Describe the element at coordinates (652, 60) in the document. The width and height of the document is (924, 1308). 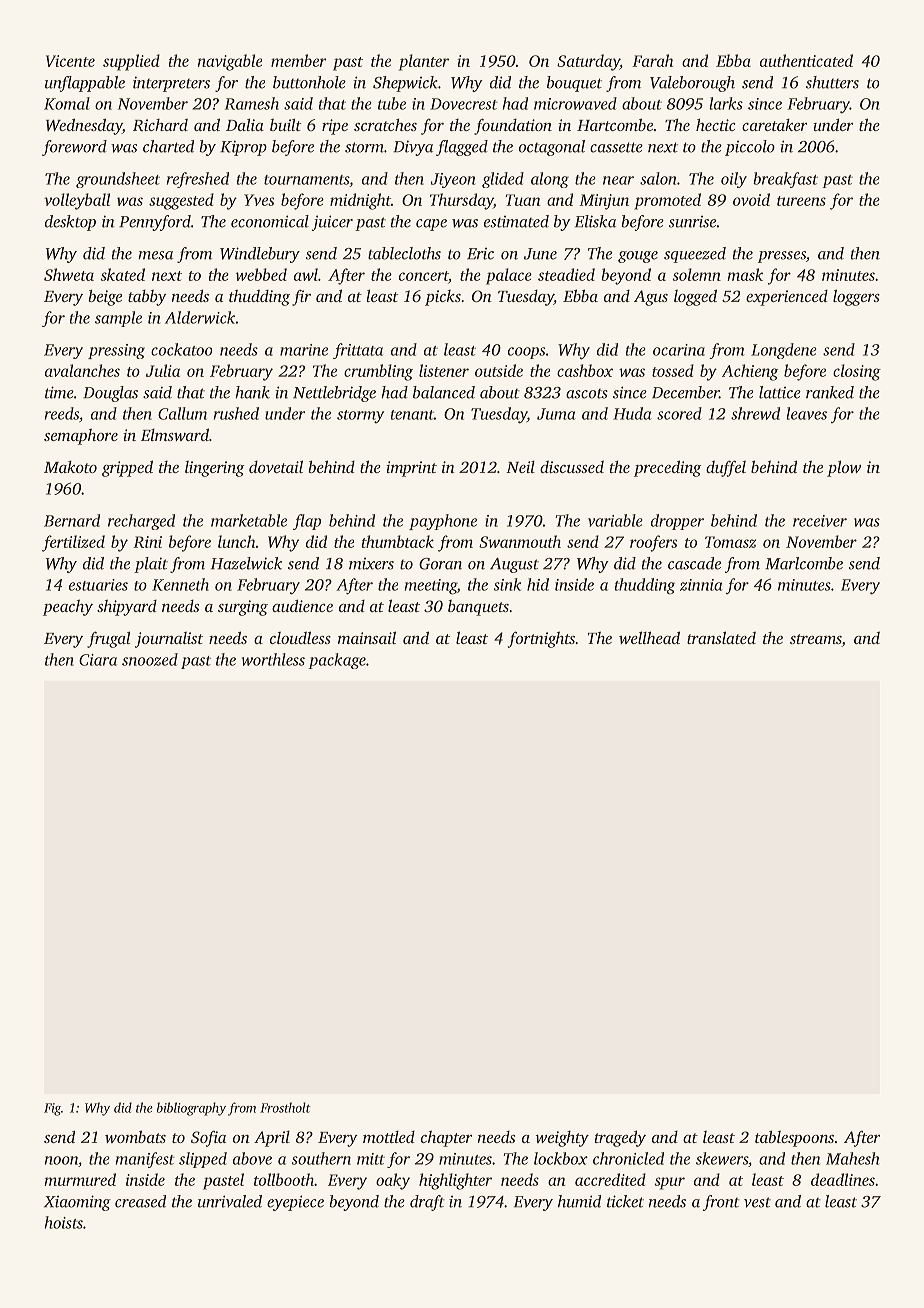
I see `Farah` at that location.
